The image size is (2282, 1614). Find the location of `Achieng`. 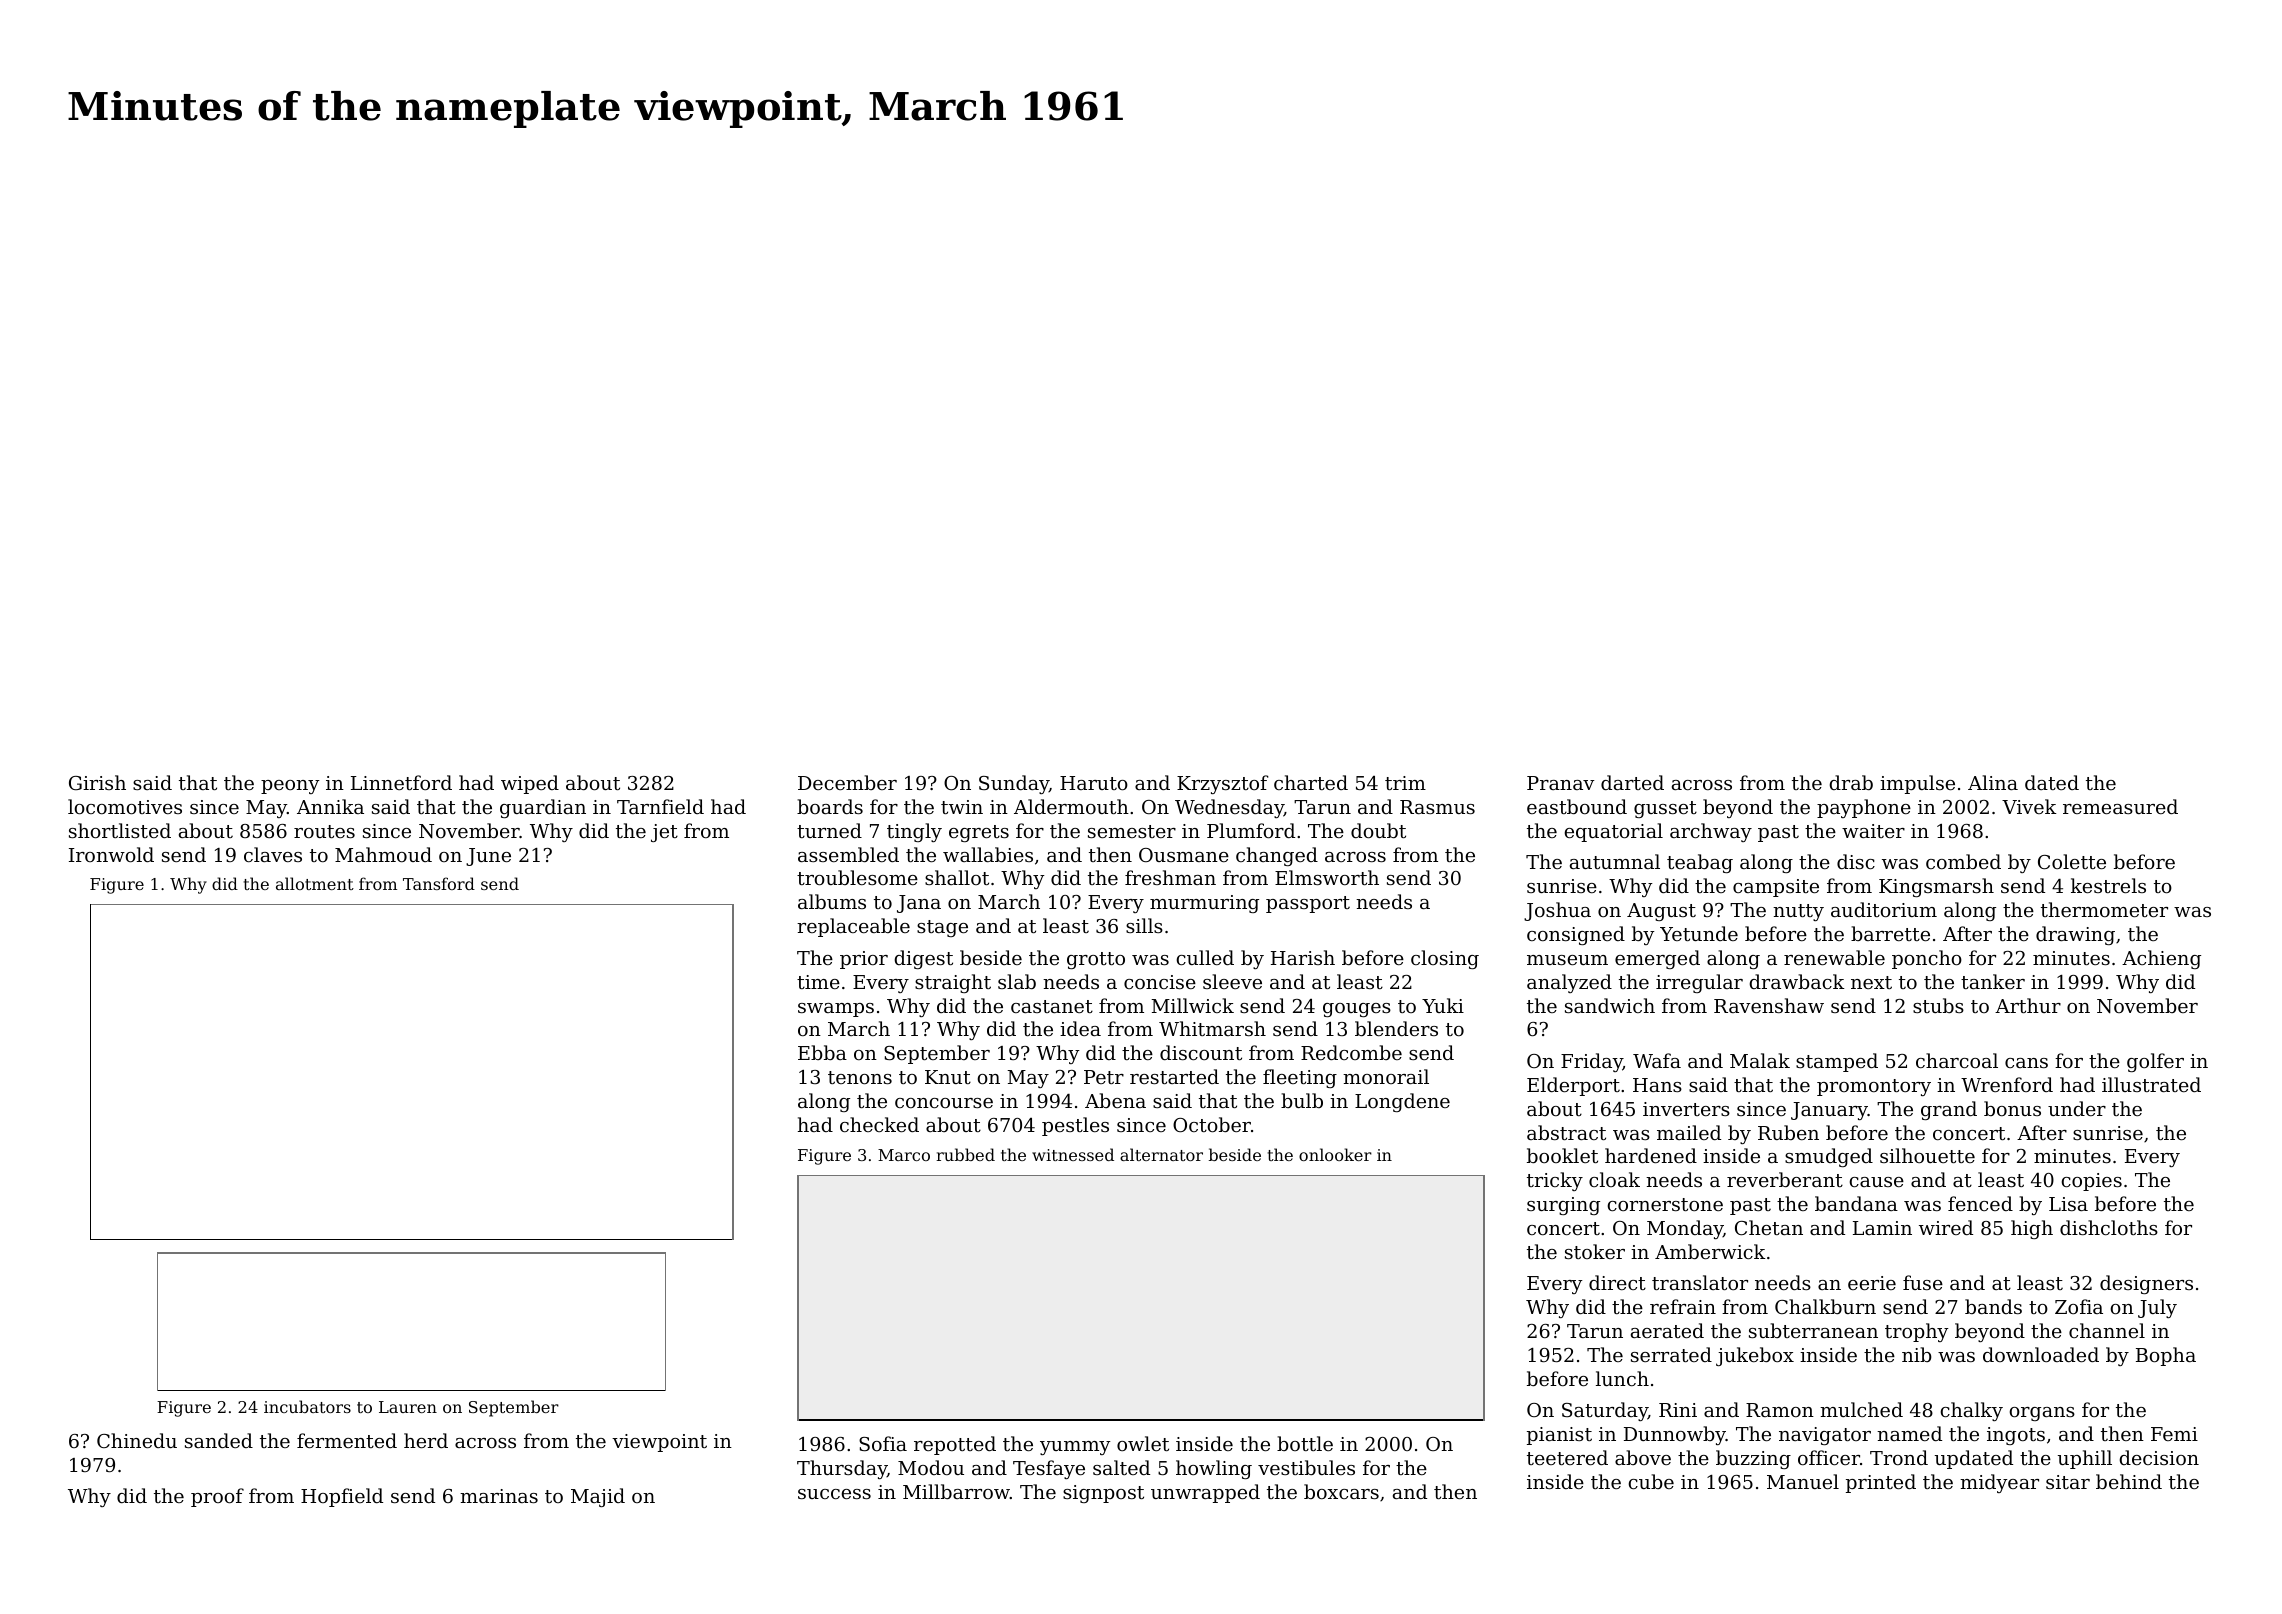

Achieng is located at coordinates (2161, 959).
